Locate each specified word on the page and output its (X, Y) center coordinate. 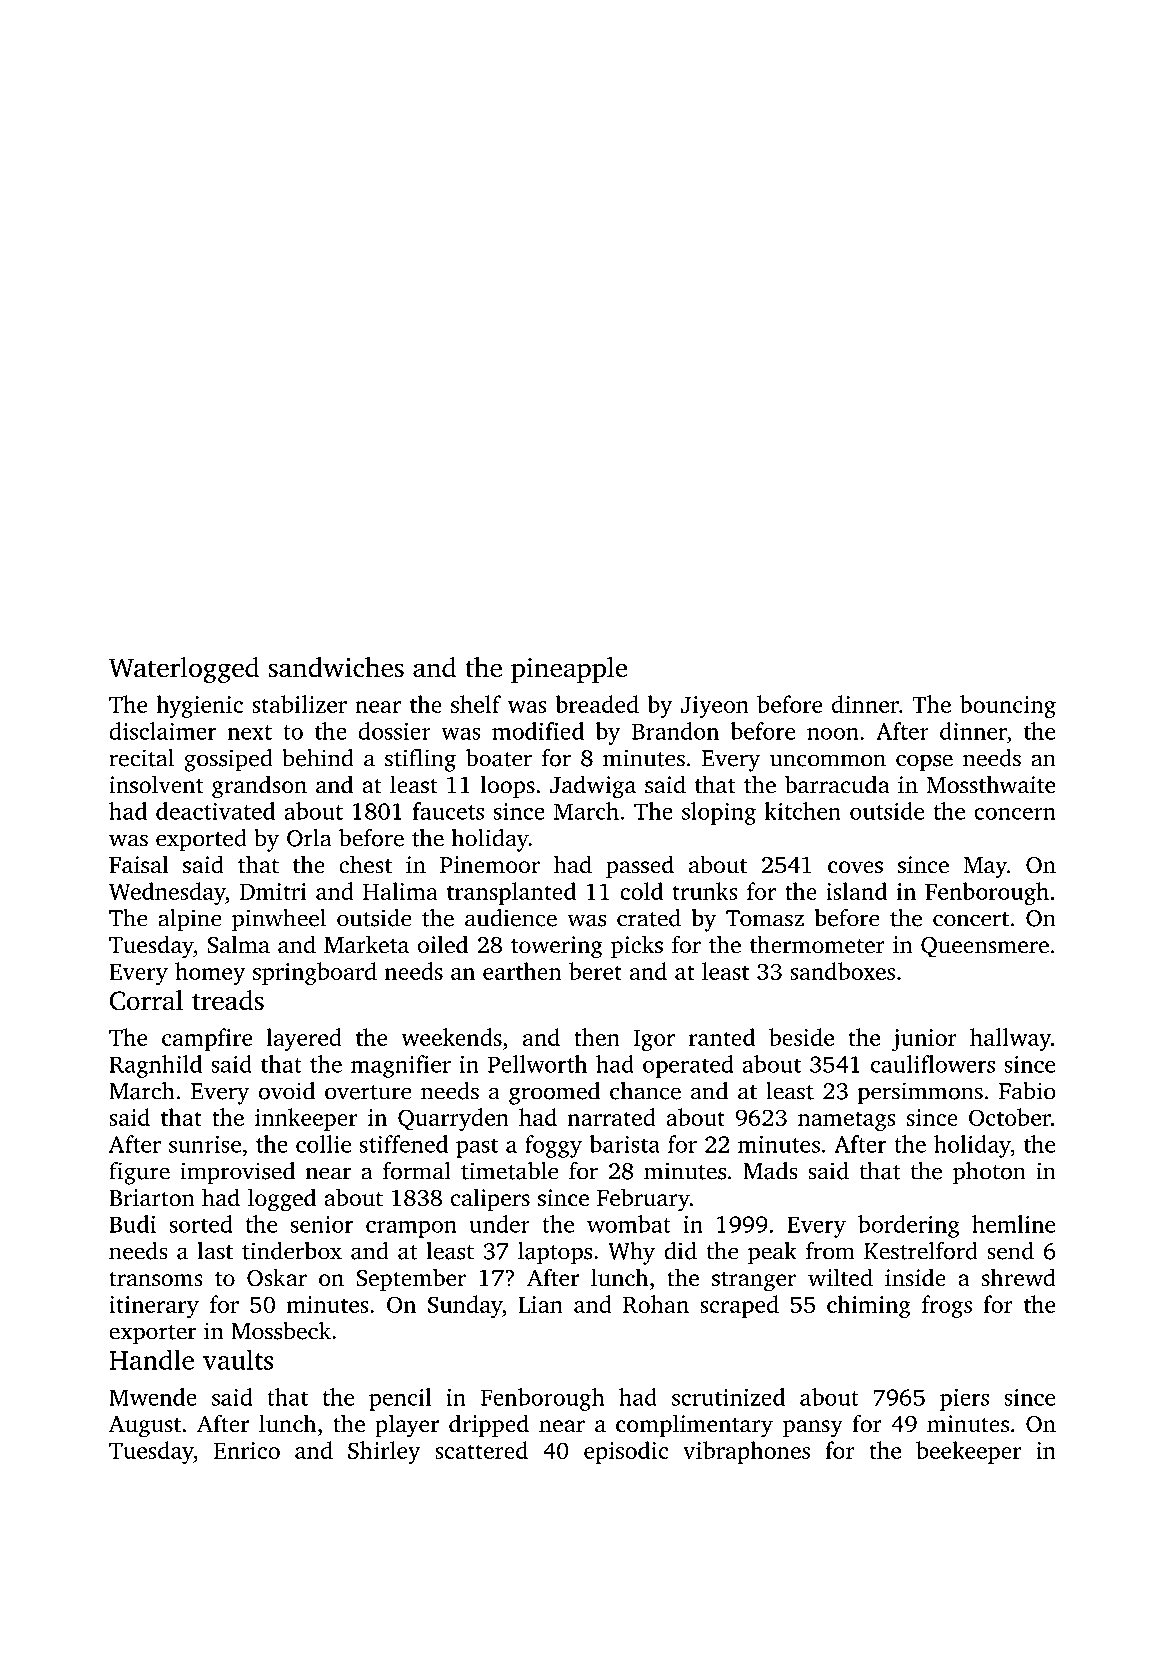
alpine (190, 920)
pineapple (569, 670)
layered (304, 1039)
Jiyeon (715, 707)
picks (637, 946)
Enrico (247, 1450)
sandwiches (336, 667)
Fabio (1027, 1091)
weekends (451, 1037)
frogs (947, 1306)
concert (971, 919)
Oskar (277, 1277)
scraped (739, 1306)
